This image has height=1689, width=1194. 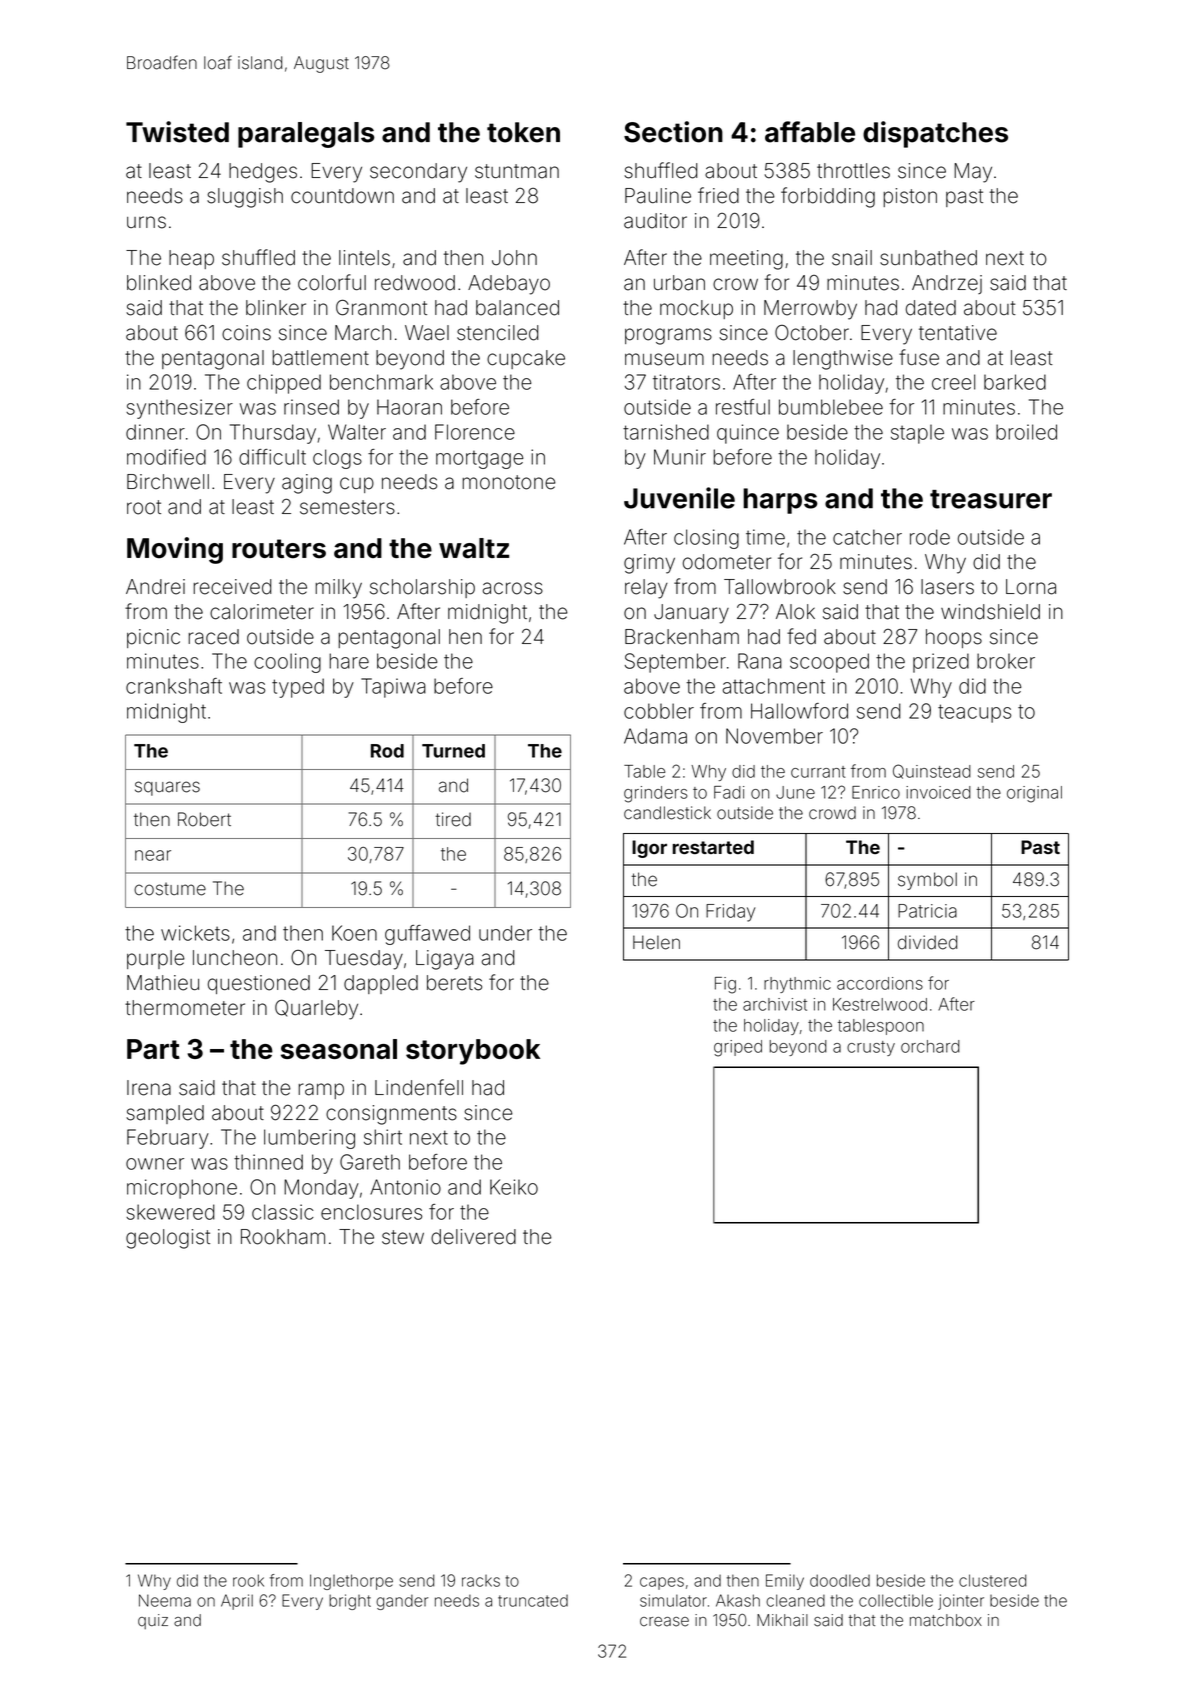 What do you see at coordinates (523, 132) in the image?
I see `token` at bounding box center [523, 132].
